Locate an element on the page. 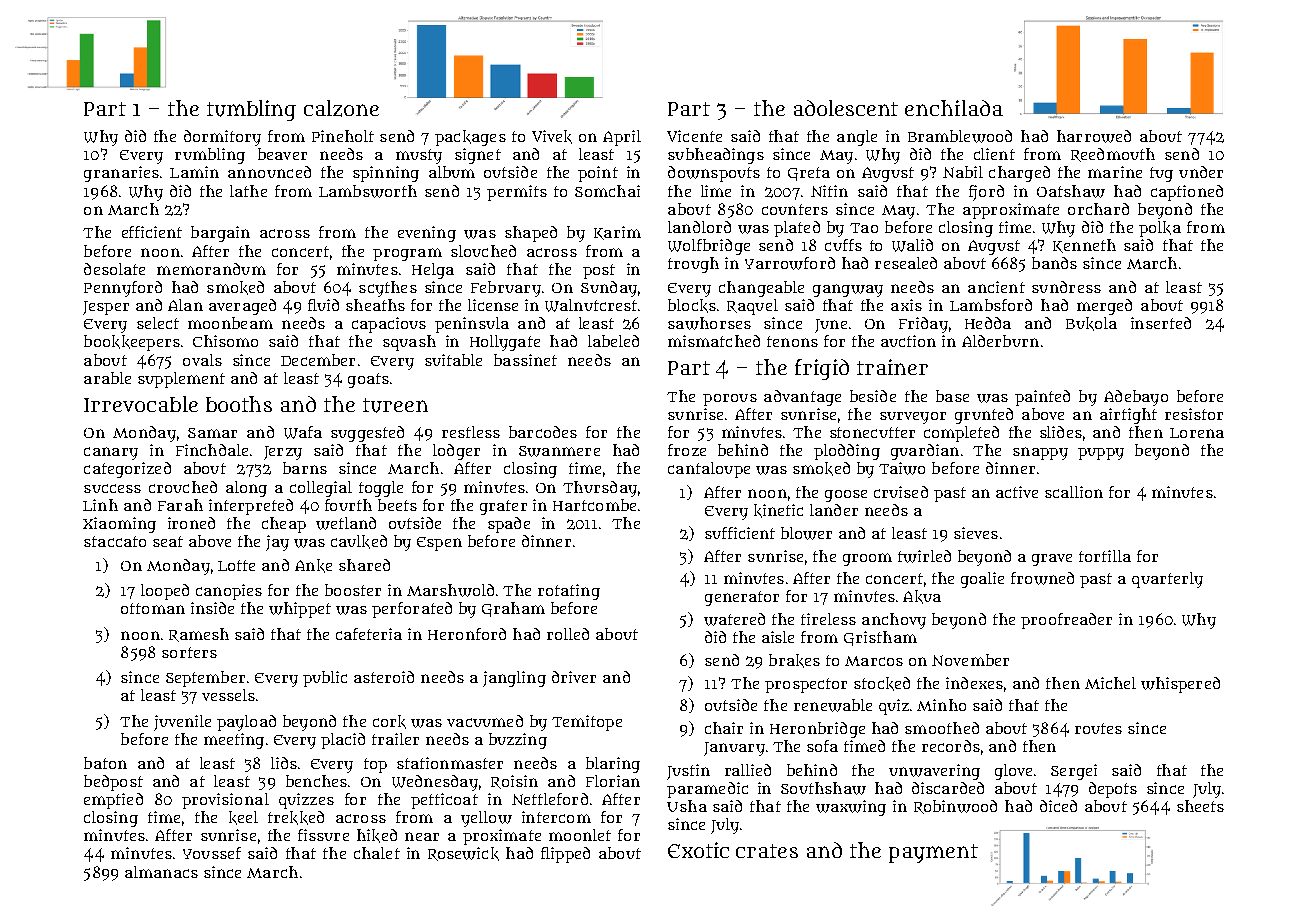 The image size is (1308, 924). moonbeam is located at coordinates (230, 323).
